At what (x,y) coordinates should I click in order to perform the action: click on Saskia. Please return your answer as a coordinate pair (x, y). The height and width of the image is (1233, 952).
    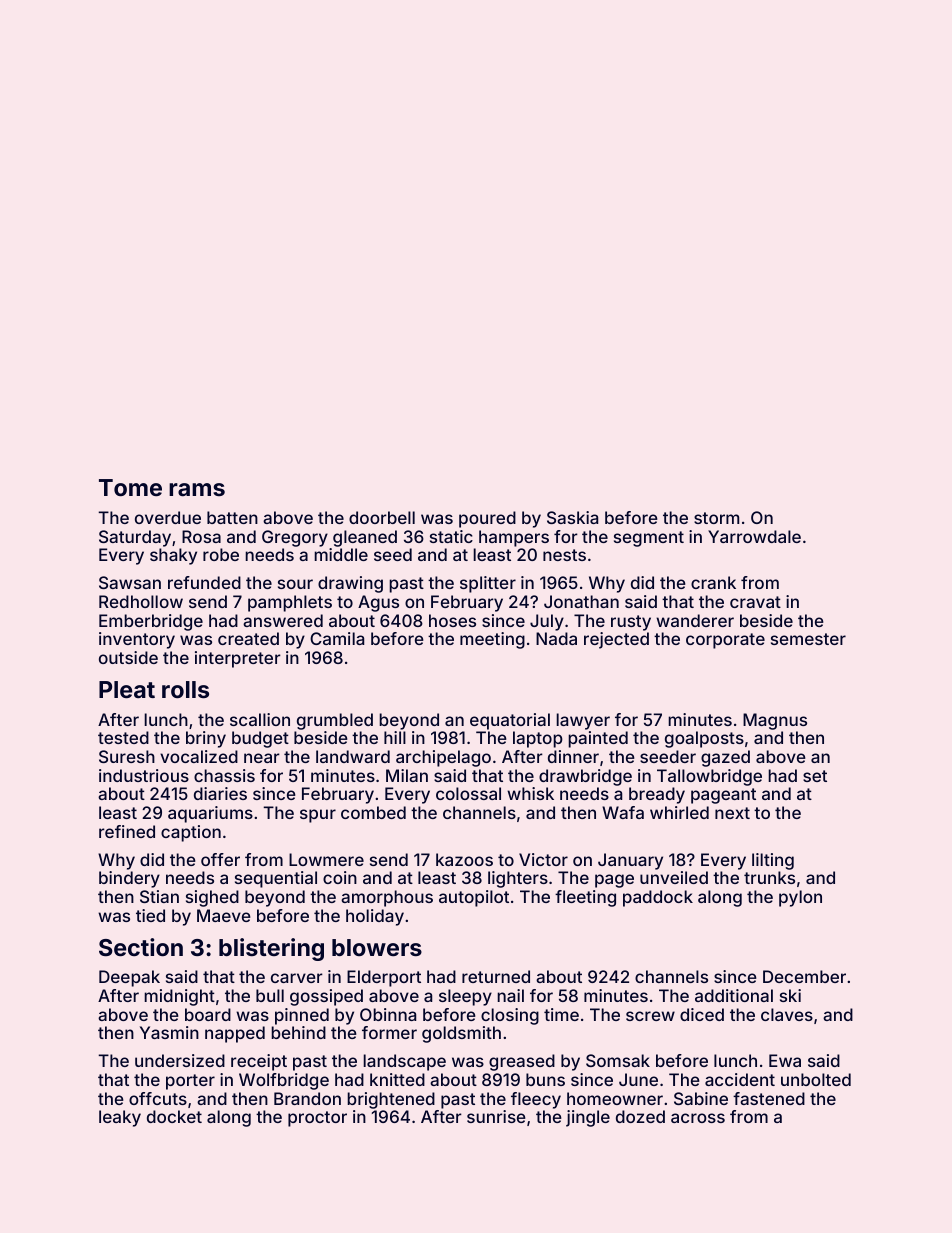
    Looking at the image, I should click on (572, 517).
